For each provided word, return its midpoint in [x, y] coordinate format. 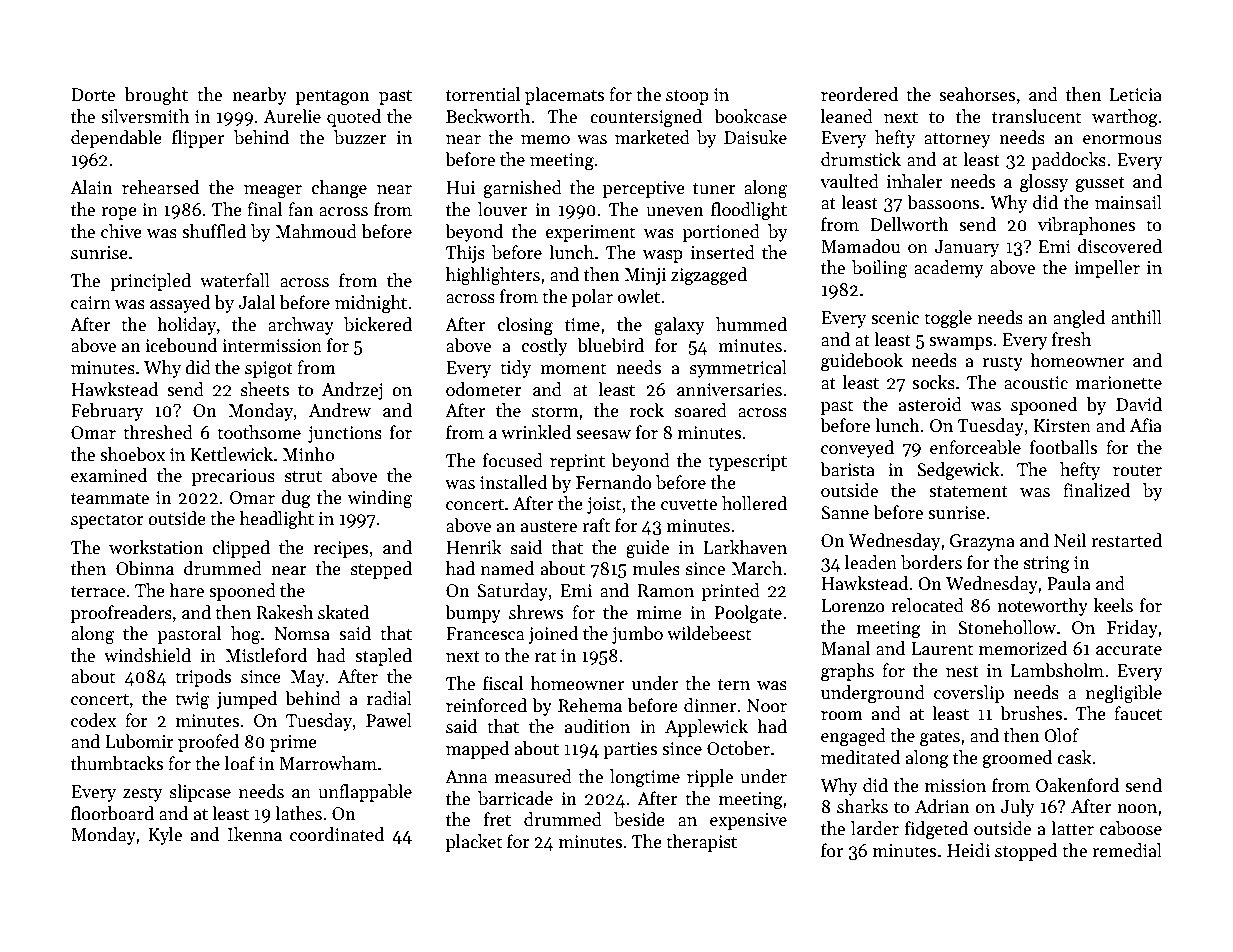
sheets [265, 389]
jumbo [637, 635]
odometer [484, 389]
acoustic [1036, 383]
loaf [240, 763]
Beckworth [488, 116]
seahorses [977, 94]
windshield [147, 655]
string [1047, 564]
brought [156, 96]
